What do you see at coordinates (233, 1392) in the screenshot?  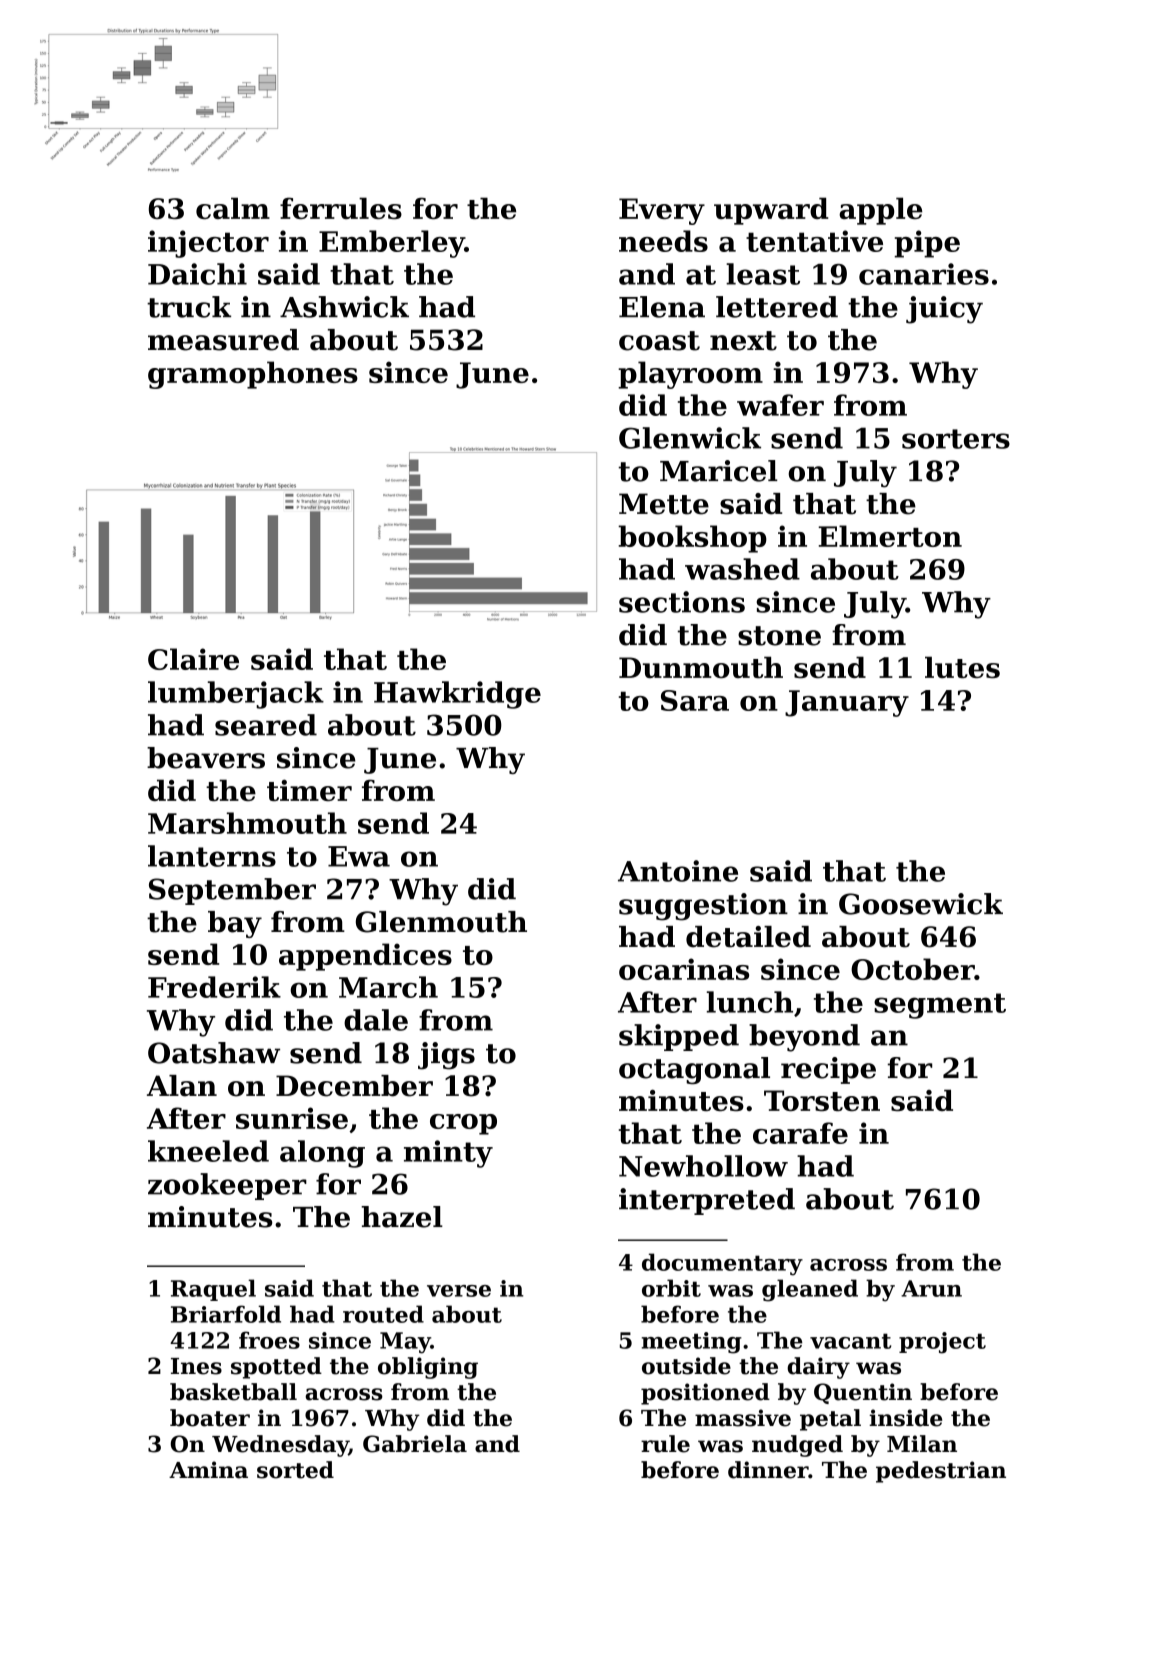 I see `basketball` at bounding box center [233, 1392].
